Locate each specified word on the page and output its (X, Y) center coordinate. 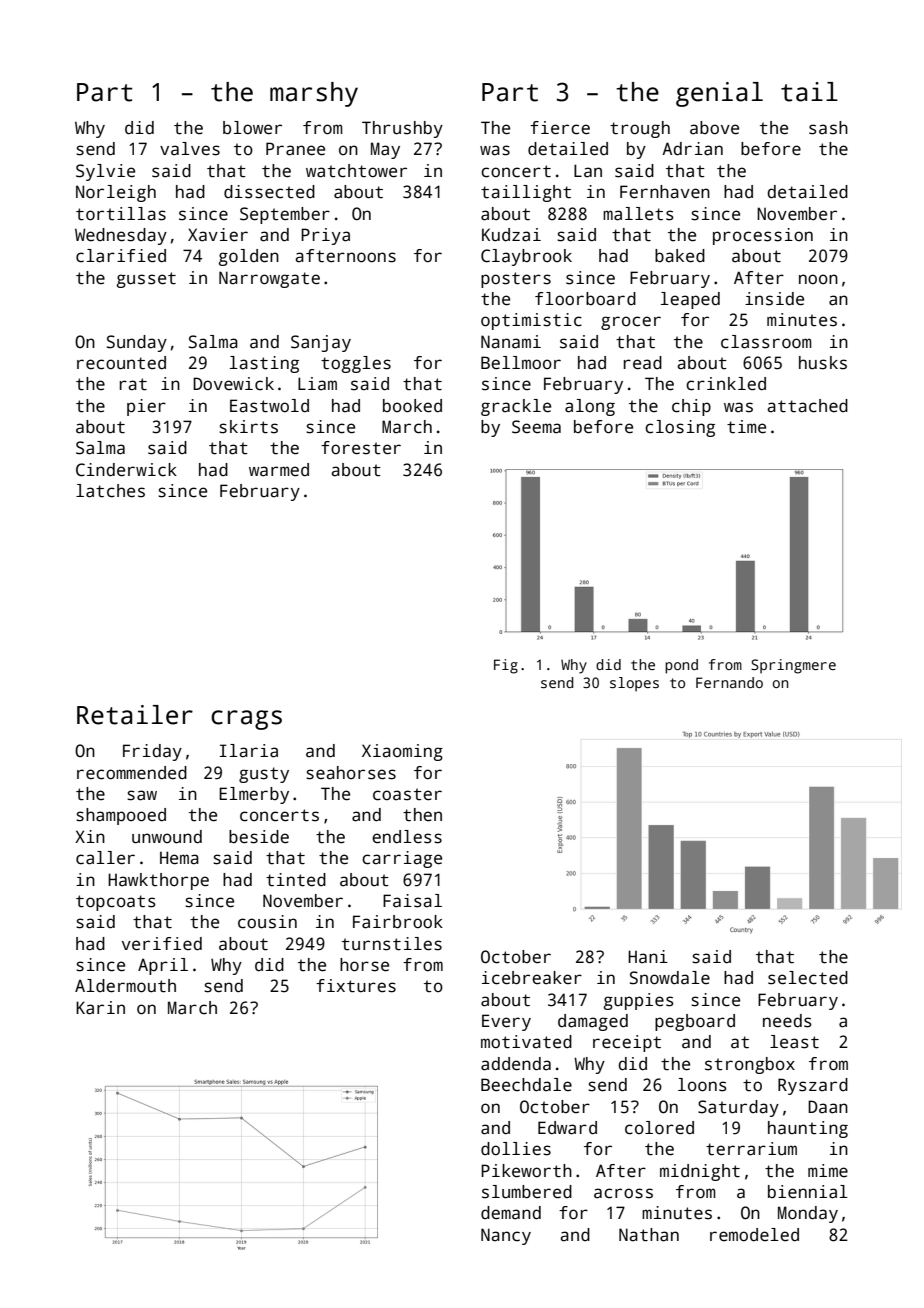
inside (774, 299)
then (422, 815)
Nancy (506, 1236)
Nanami (511, 342)
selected (808, 978)
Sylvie (105, 172)
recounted (121, 363)
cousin (267, 922)
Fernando (729, 682)
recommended (132, 773)
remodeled (754, 1235)
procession (763, 236)
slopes (634, 684)
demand (511, 1213)
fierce (560, 128)
